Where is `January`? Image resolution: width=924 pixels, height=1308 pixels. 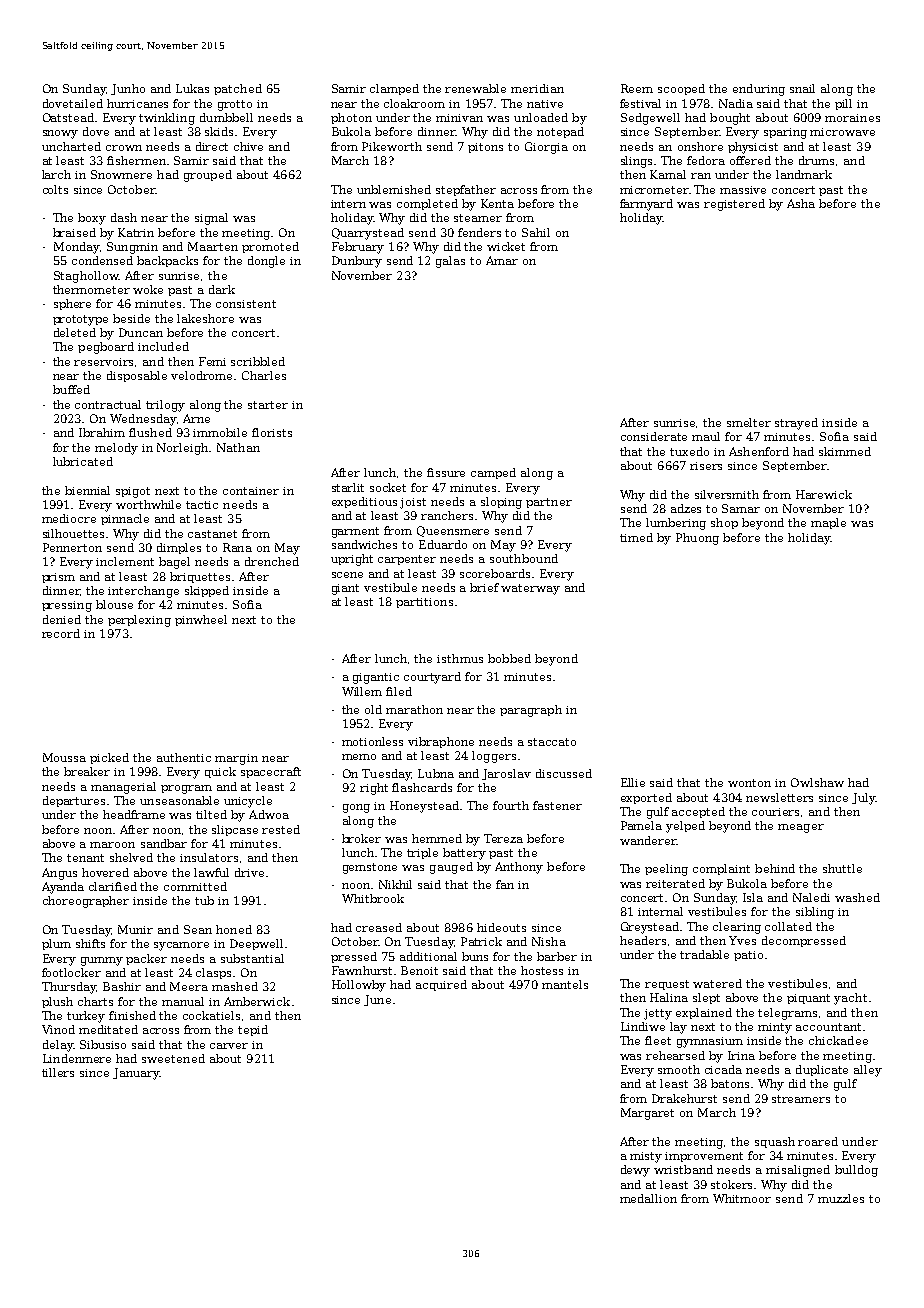
January is located at coordinates (136, 1074).
